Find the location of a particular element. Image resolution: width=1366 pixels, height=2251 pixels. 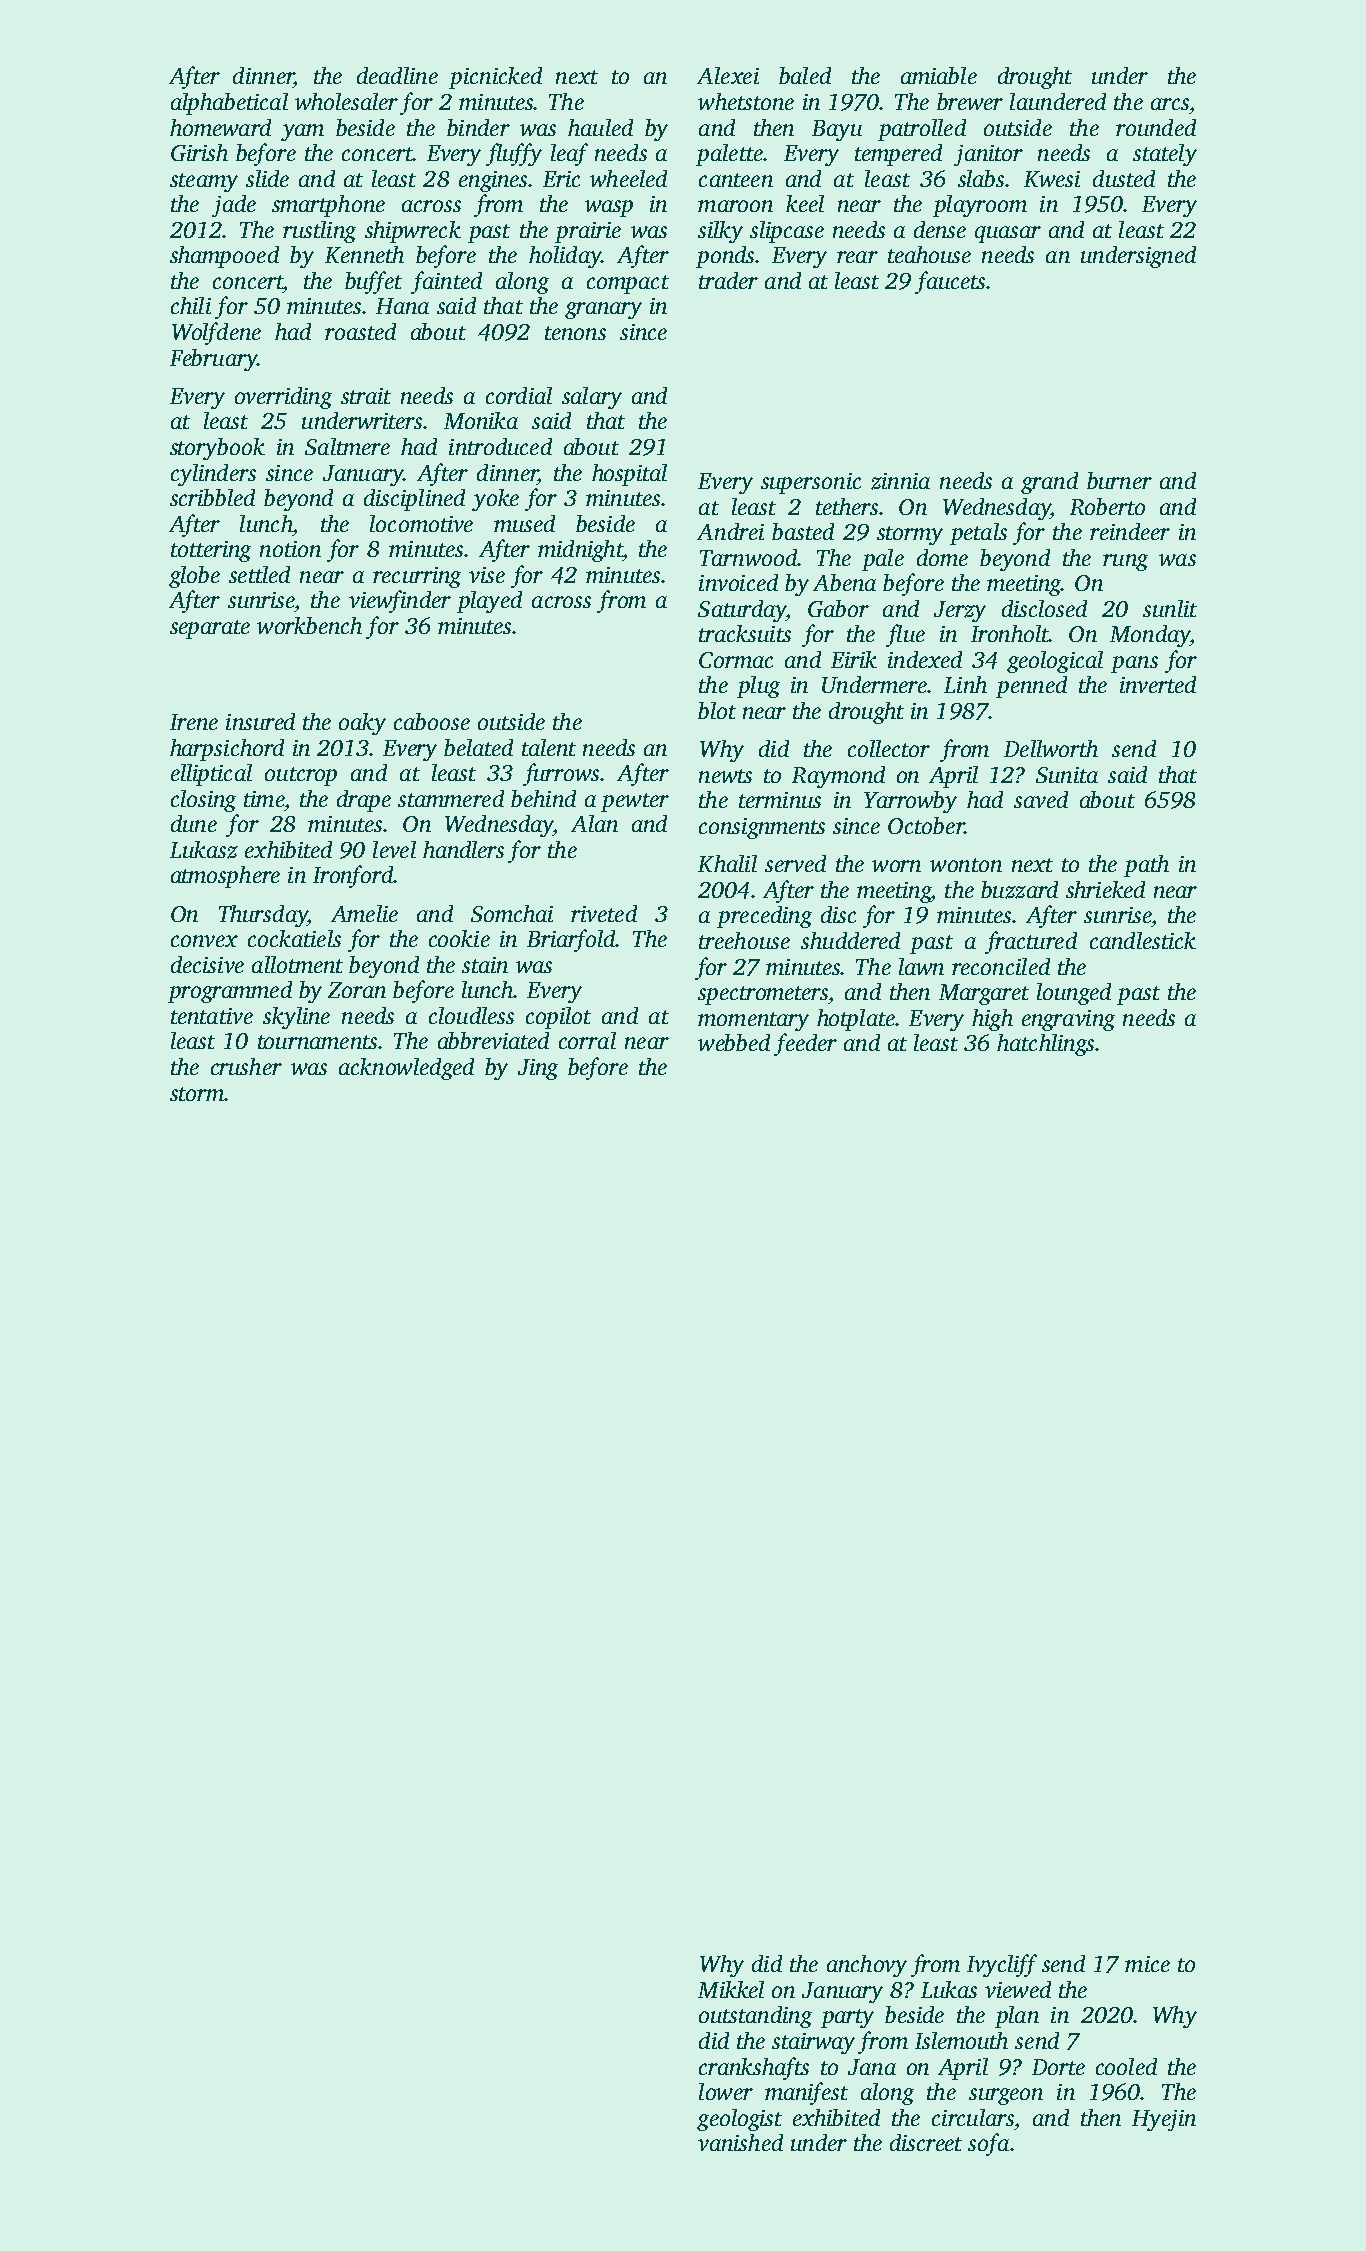

lower is located at coordinates (726, 2091).
